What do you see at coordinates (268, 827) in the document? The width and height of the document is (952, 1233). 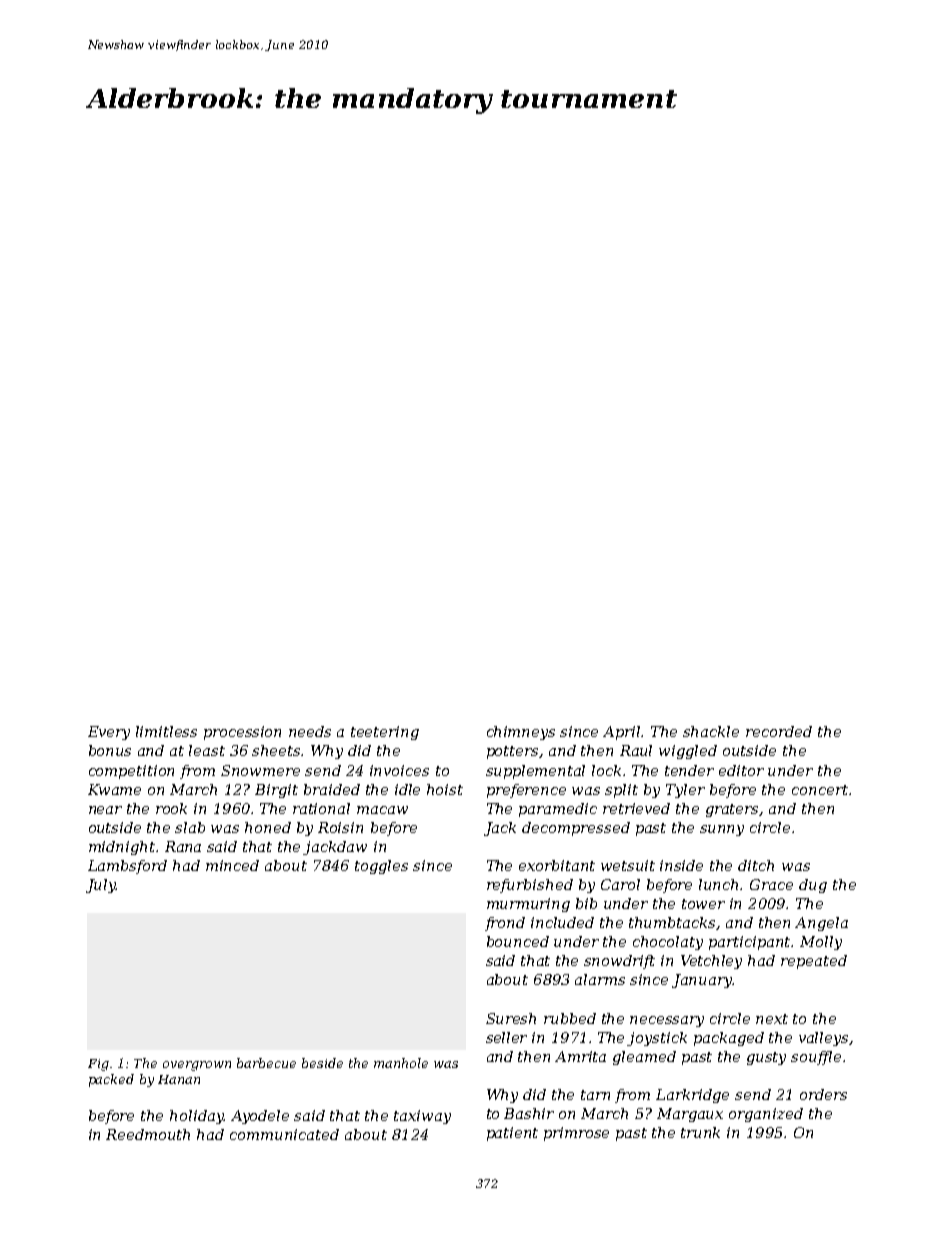 I see `honed` at bounding box center [268, 827].
